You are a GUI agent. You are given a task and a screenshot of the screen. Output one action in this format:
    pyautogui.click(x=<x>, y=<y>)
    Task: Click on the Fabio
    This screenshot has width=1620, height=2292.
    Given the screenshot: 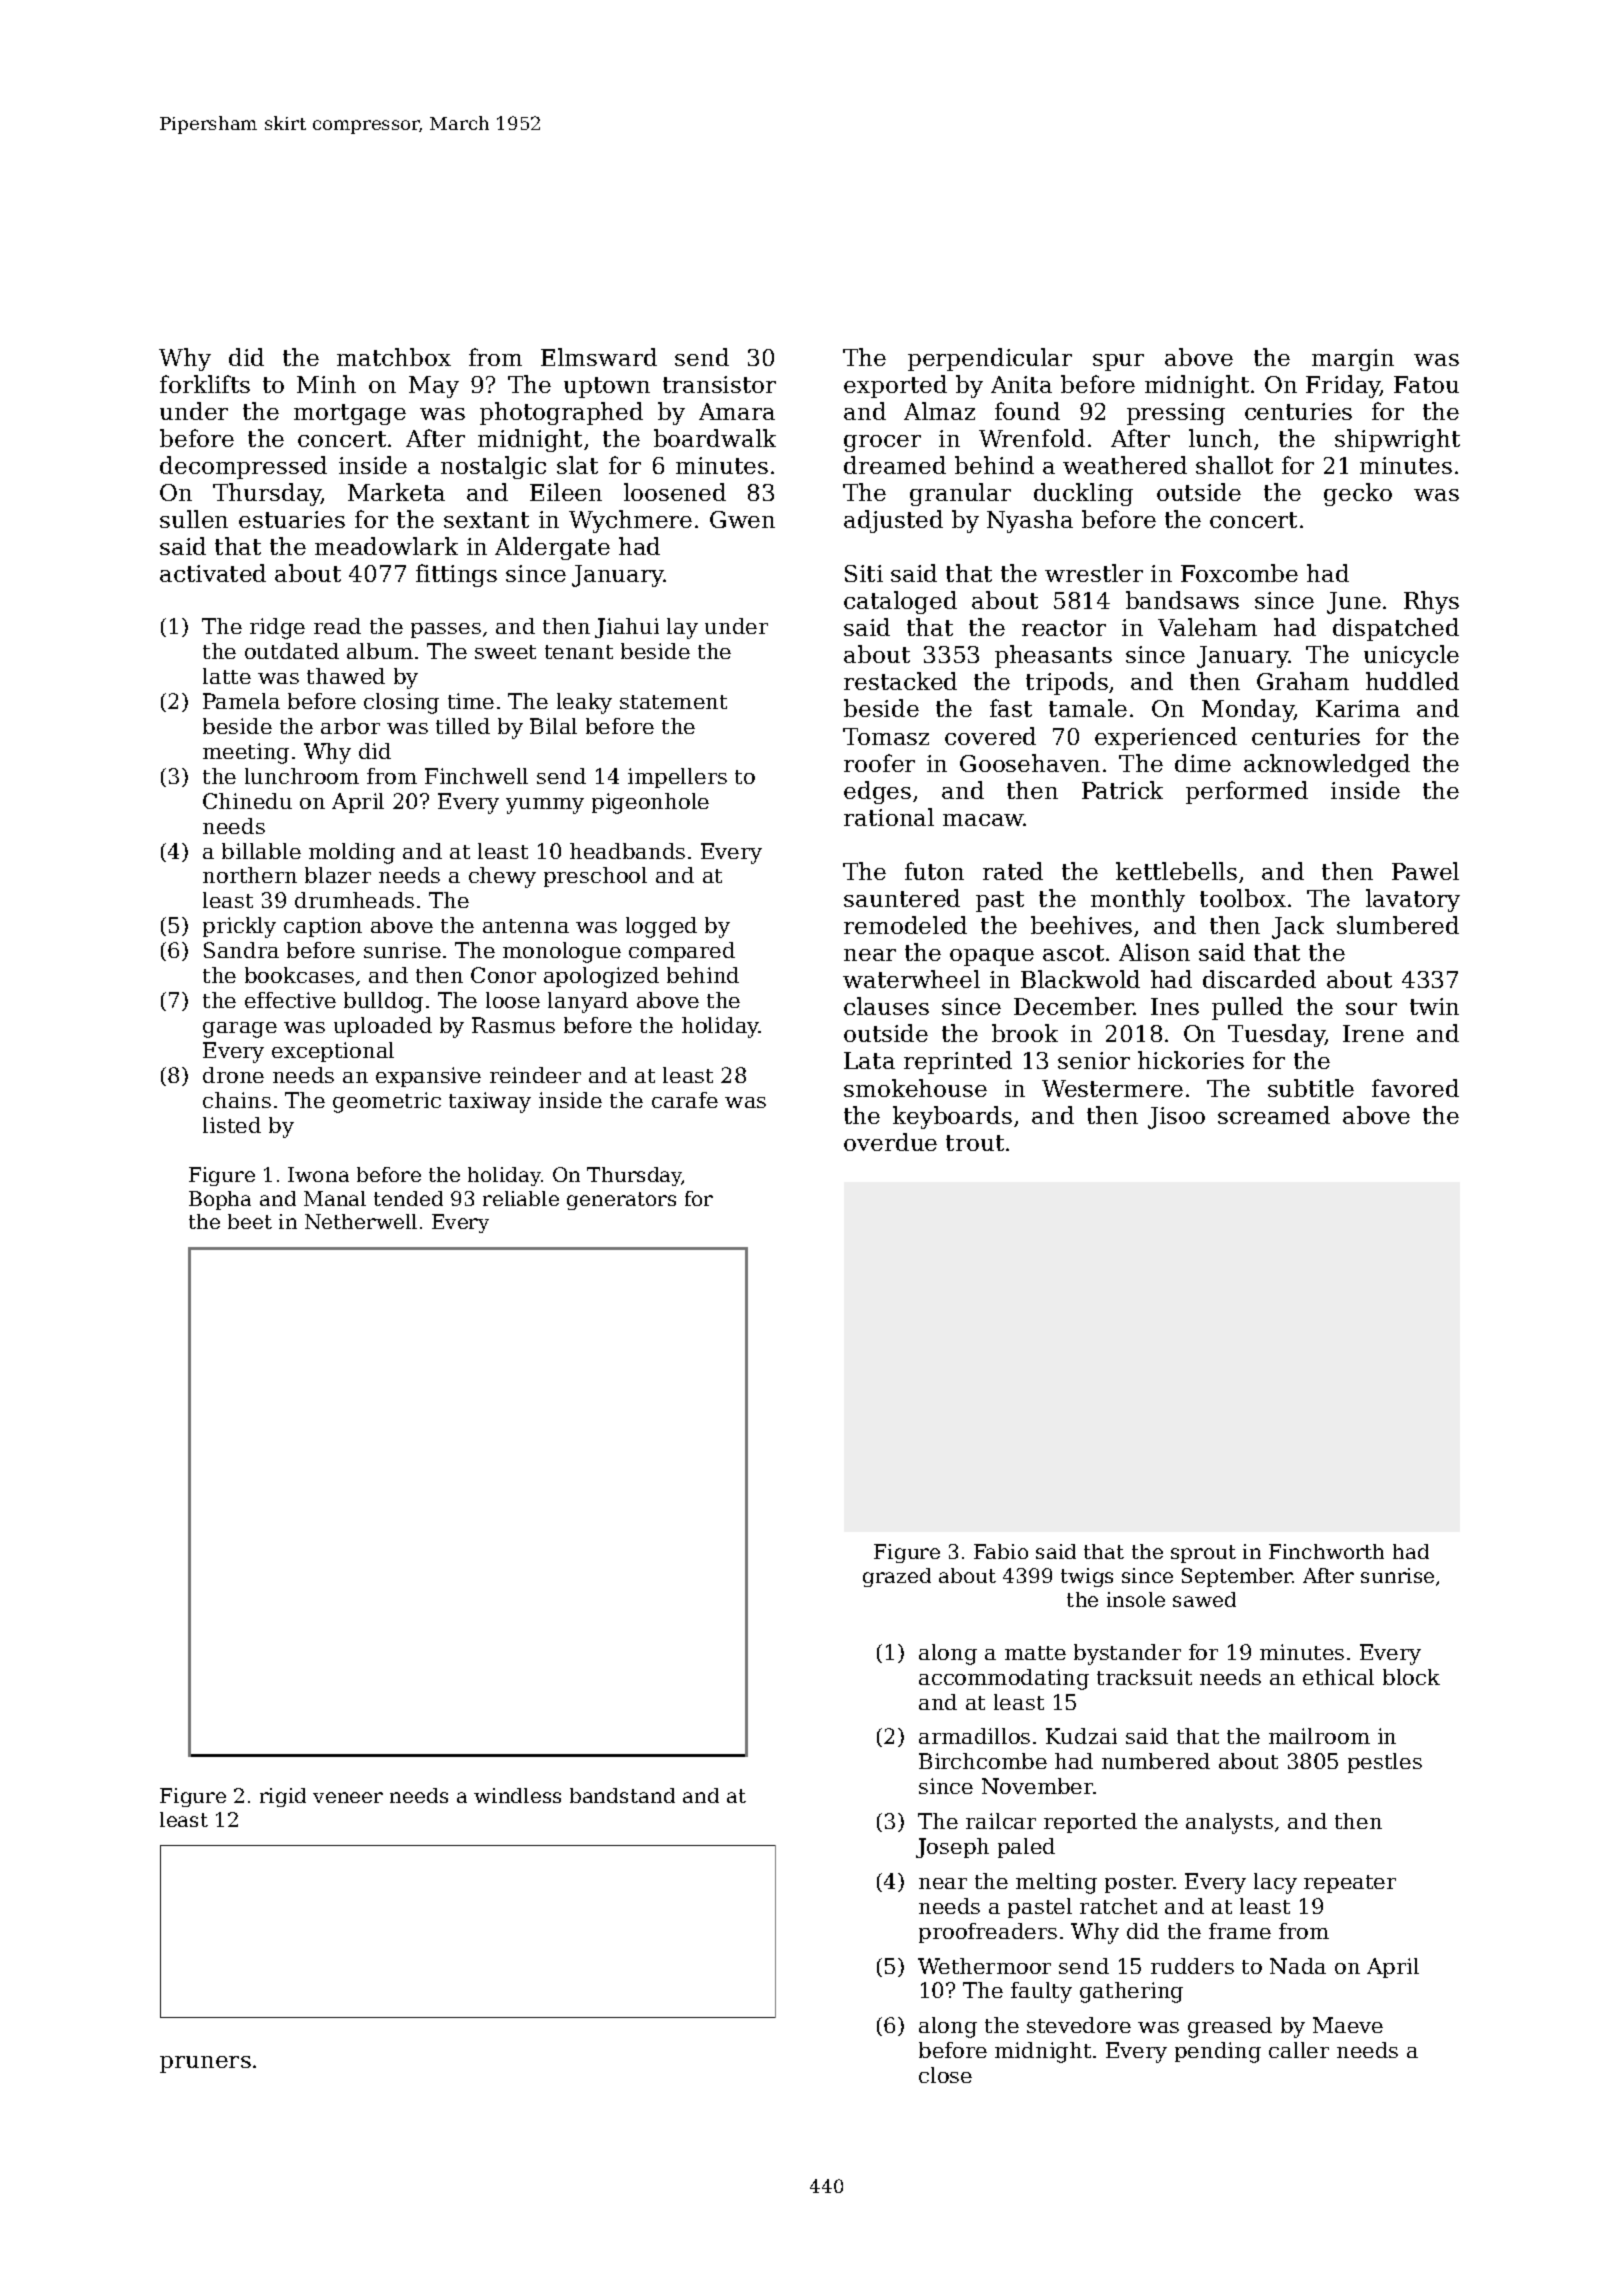 What is the action you would take?
    pyautogui.click(x=1001, y=1551)
